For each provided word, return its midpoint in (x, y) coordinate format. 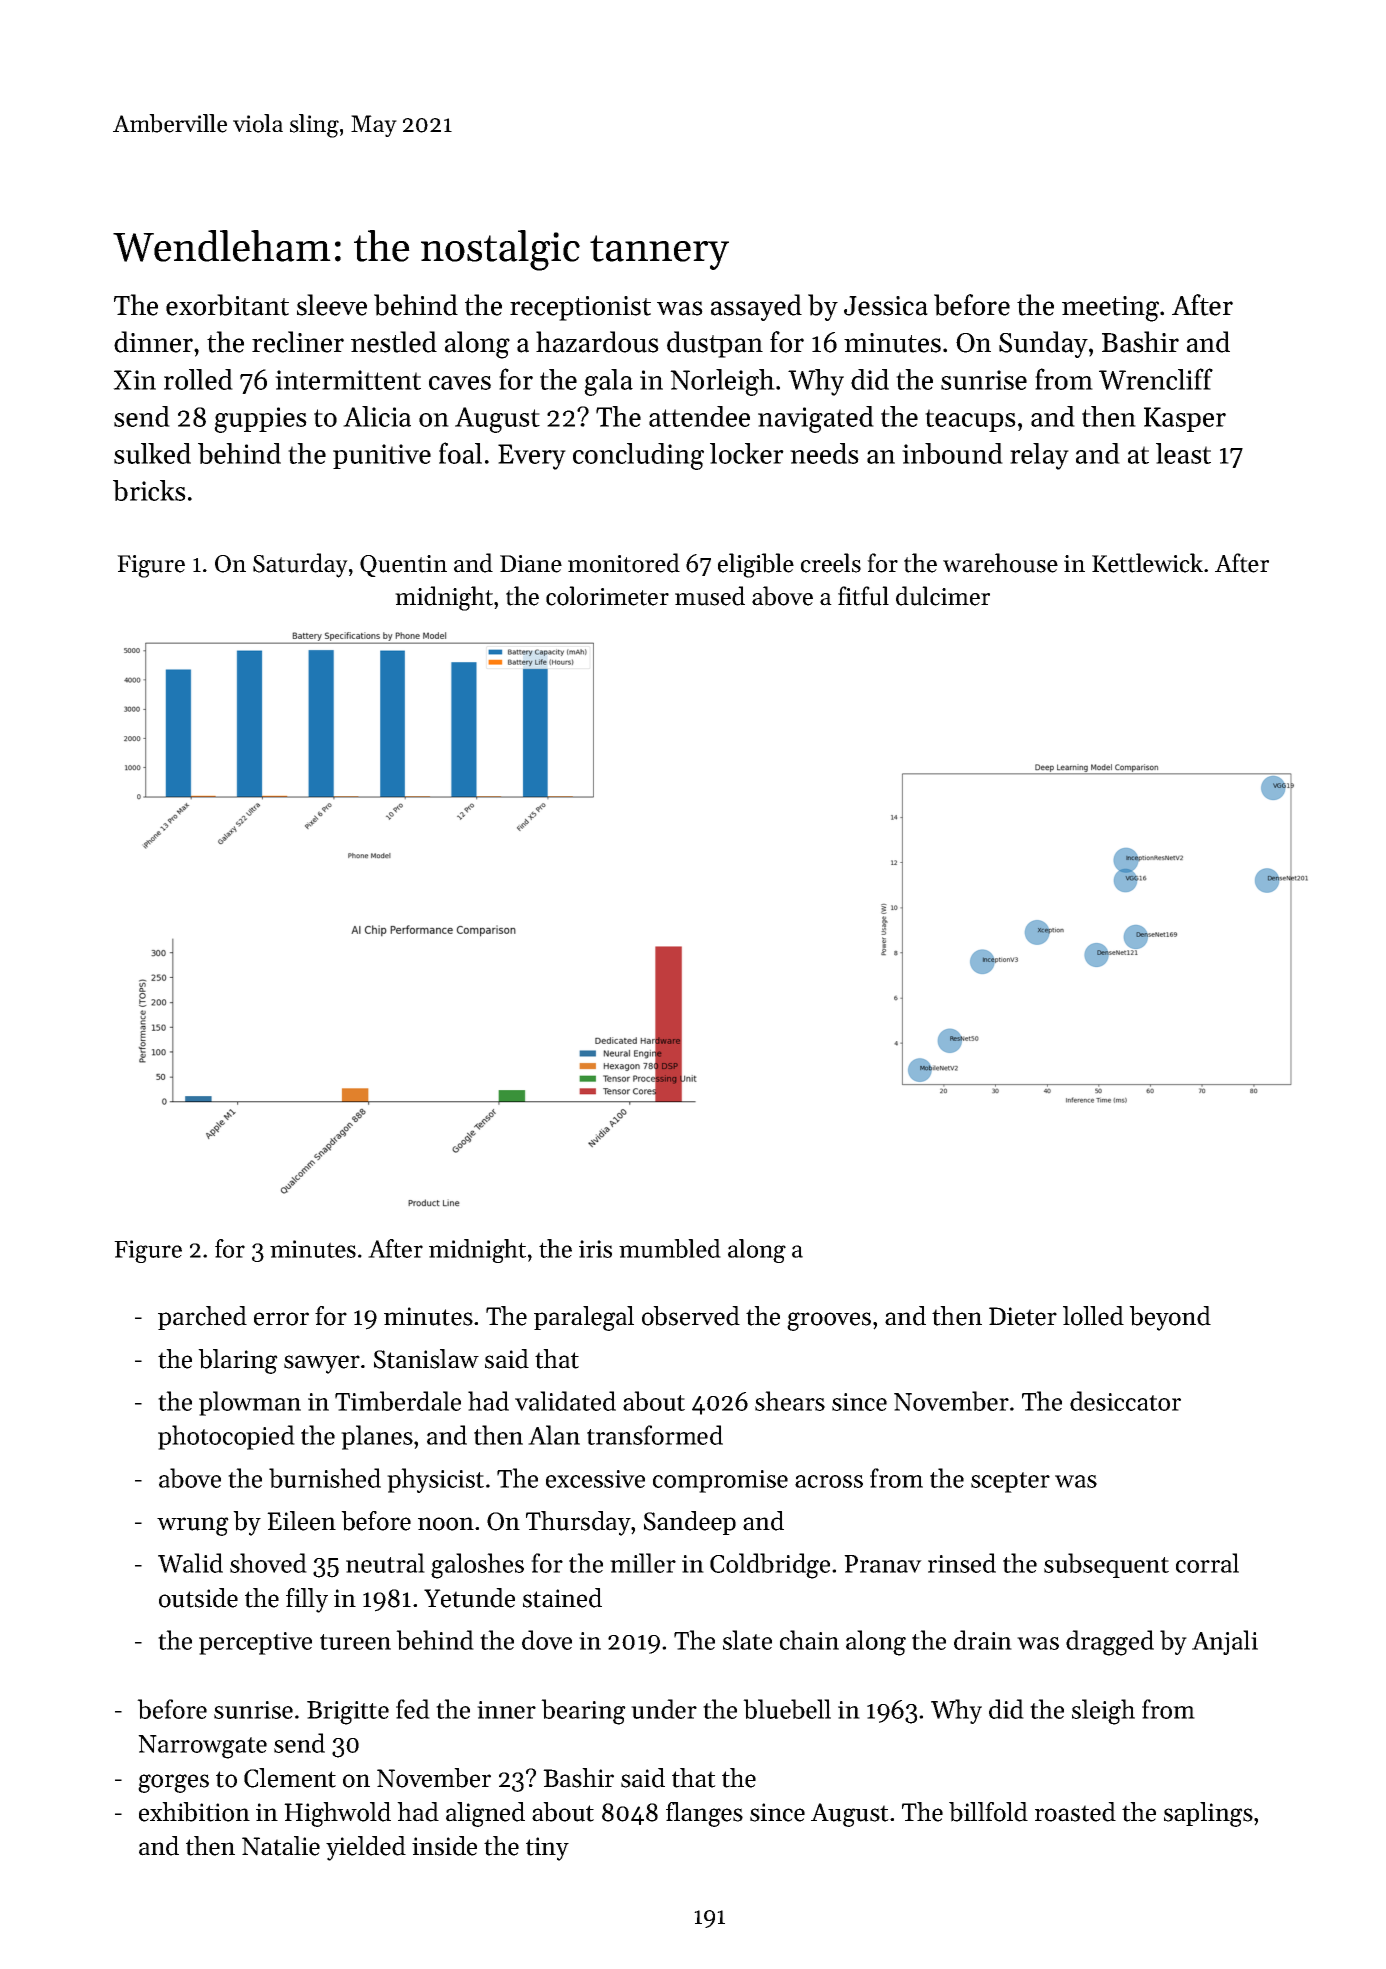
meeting (1110, 309)
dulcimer (943, 596)
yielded (366, 1848)
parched (202, 1318)
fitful (863, 596)
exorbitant (227, 305)
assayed (756, 307)
